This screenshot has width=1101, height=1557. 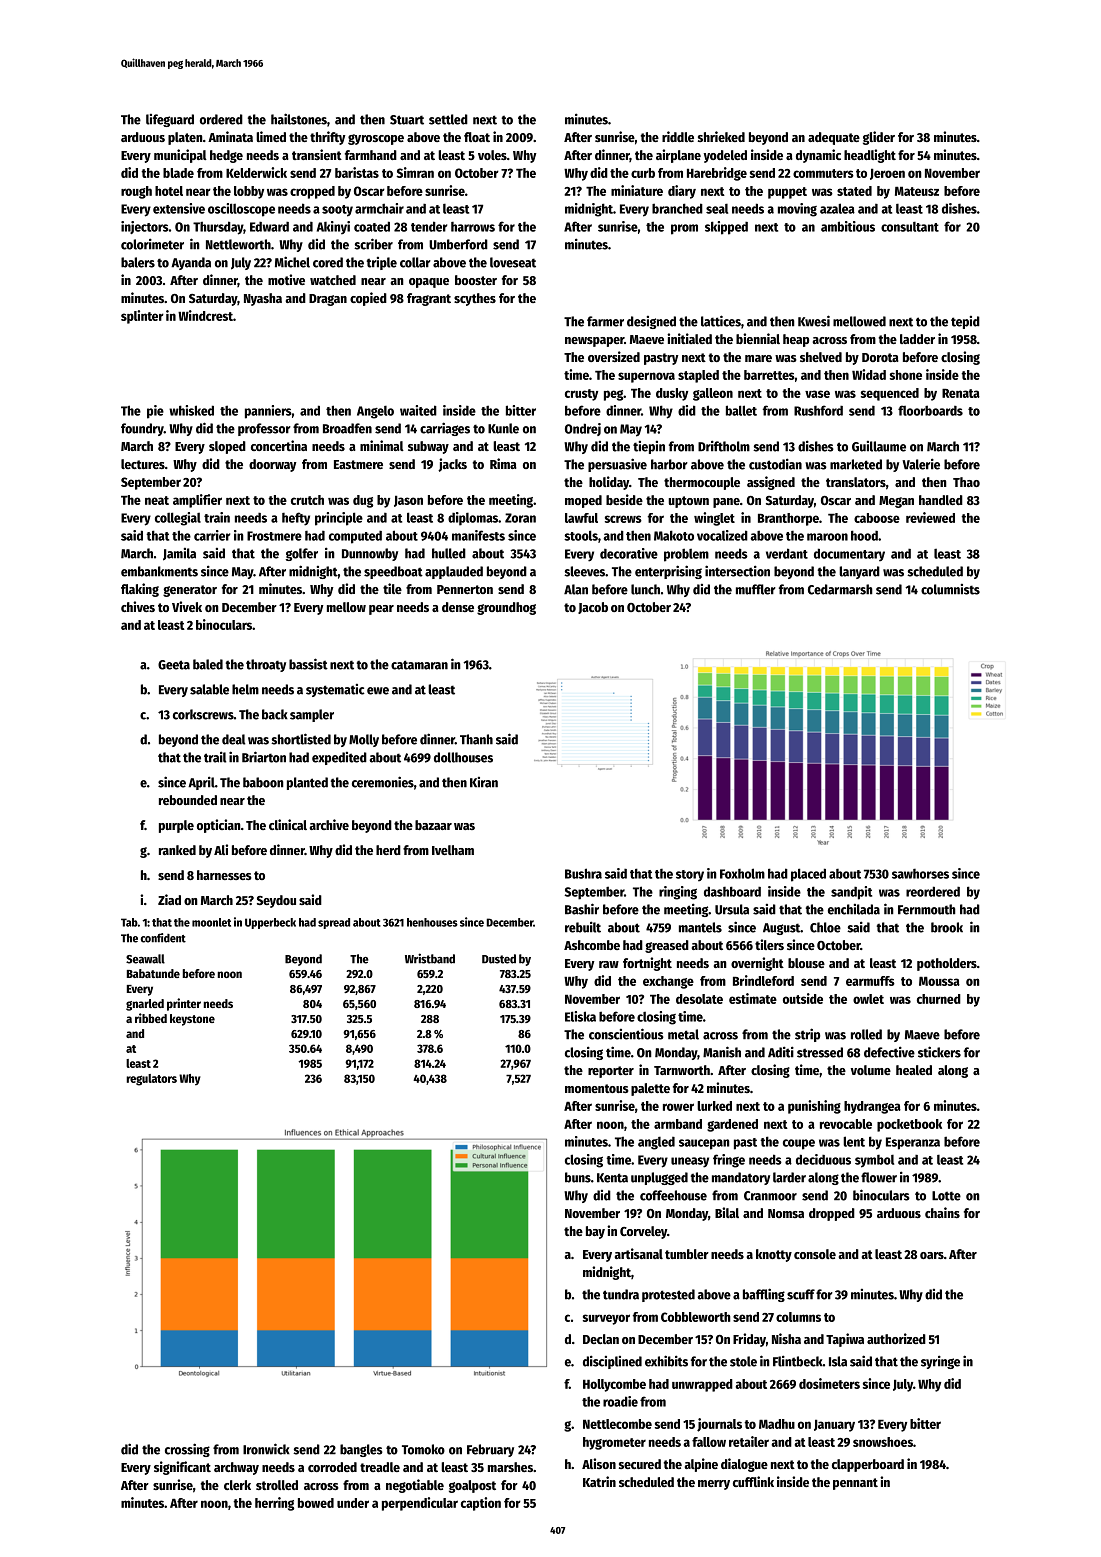 What do you see at coordinates (815, 1254) in the screenshot?
I see `console` at bounding box center [815, 1254].
